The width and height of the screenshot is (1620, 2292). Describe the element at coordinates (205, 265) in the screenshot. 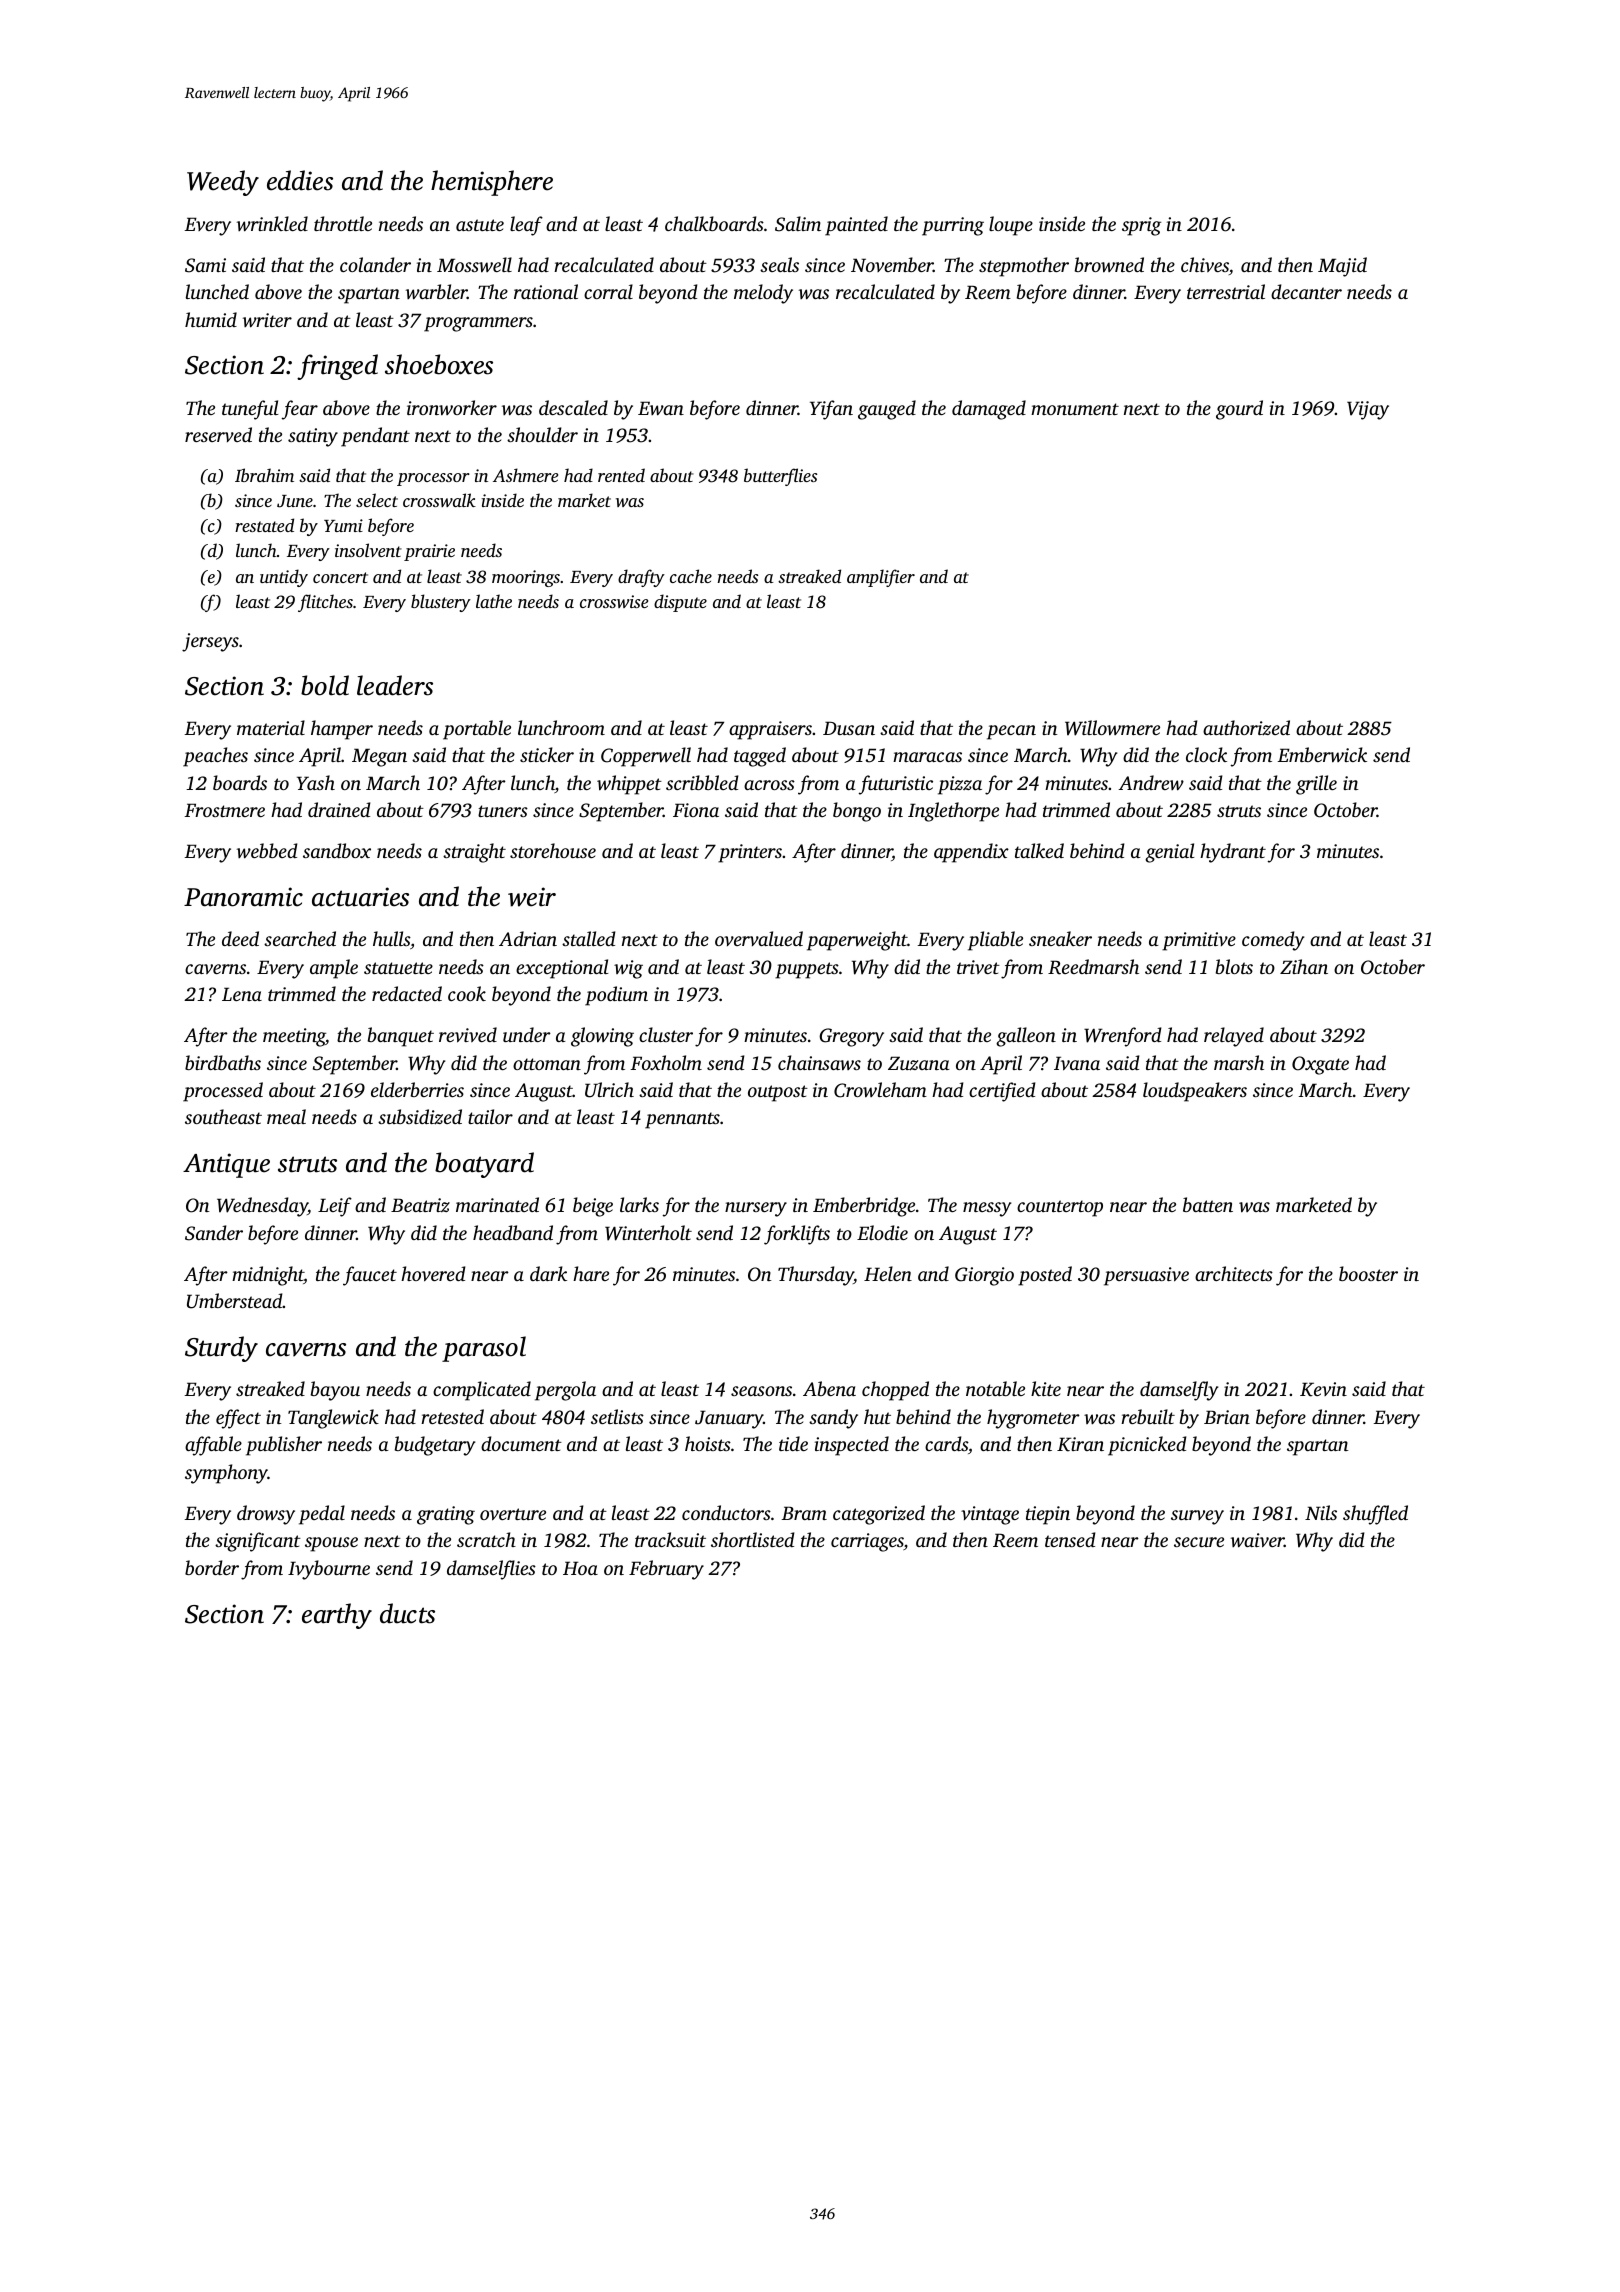

I see `Sami` at that location.
